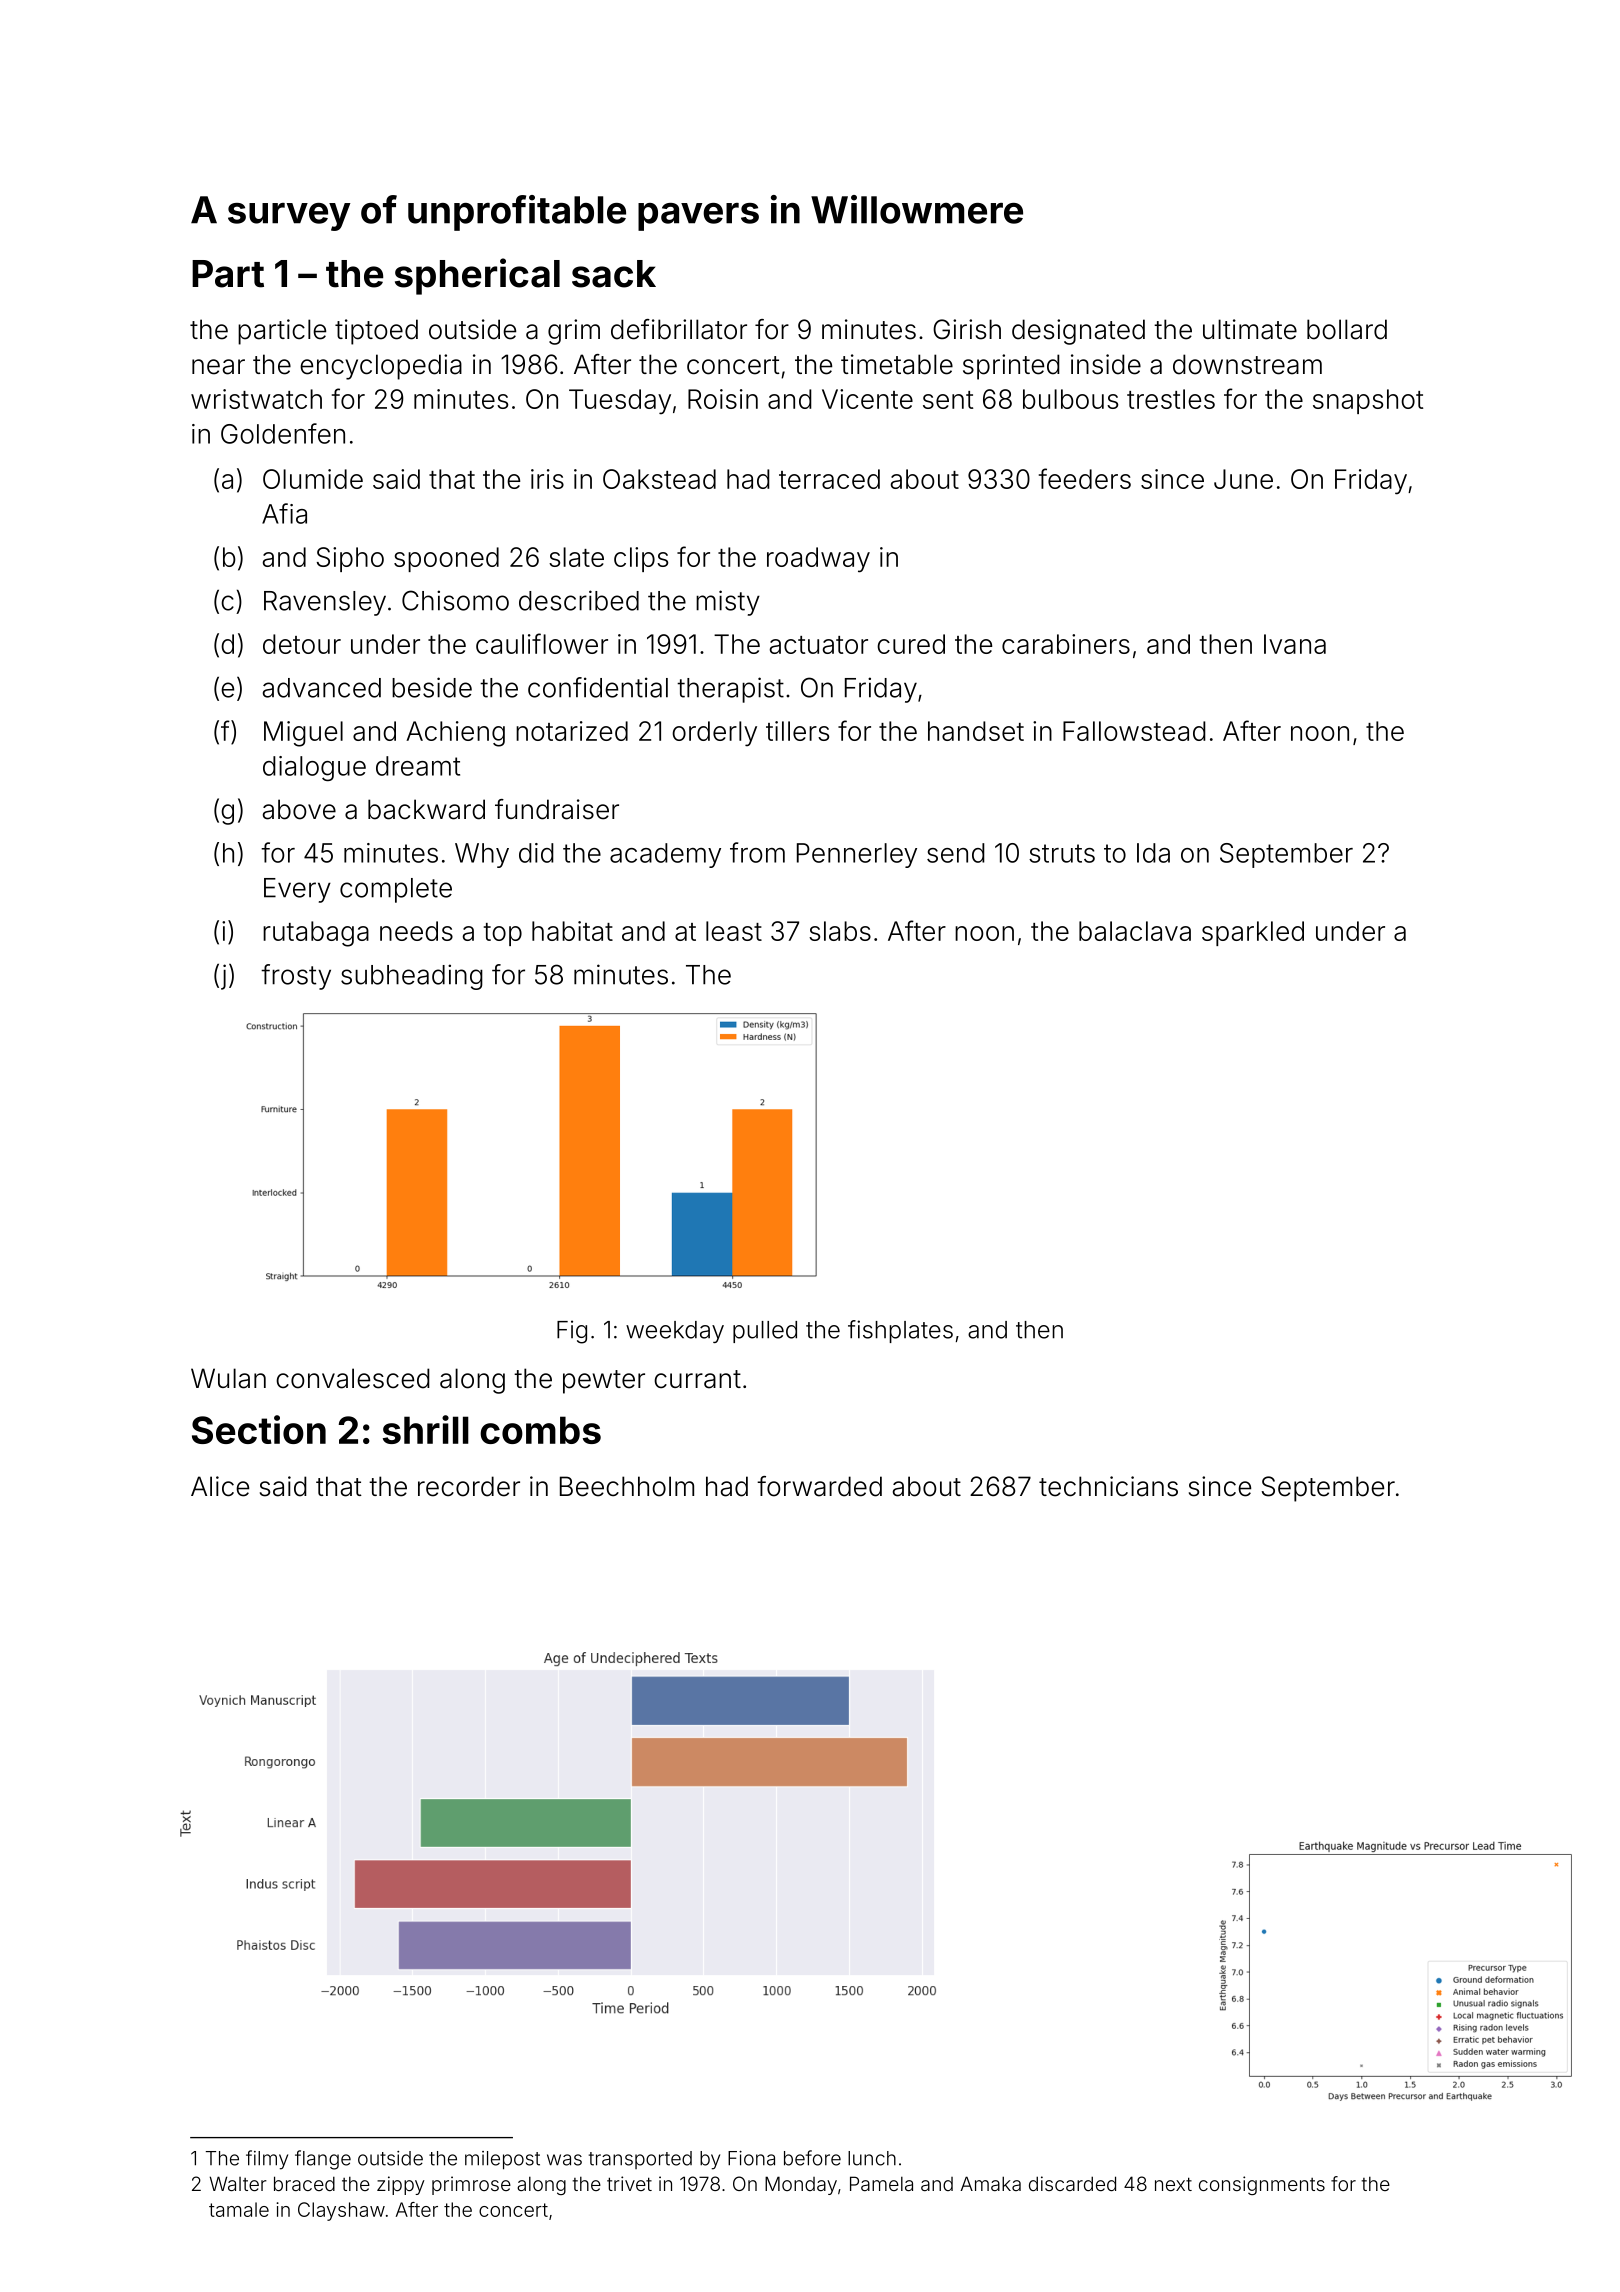 The image size is (1620, 2292). Describe the element at coordinates (640, 2160) in the page. I see `transported` at that location.
